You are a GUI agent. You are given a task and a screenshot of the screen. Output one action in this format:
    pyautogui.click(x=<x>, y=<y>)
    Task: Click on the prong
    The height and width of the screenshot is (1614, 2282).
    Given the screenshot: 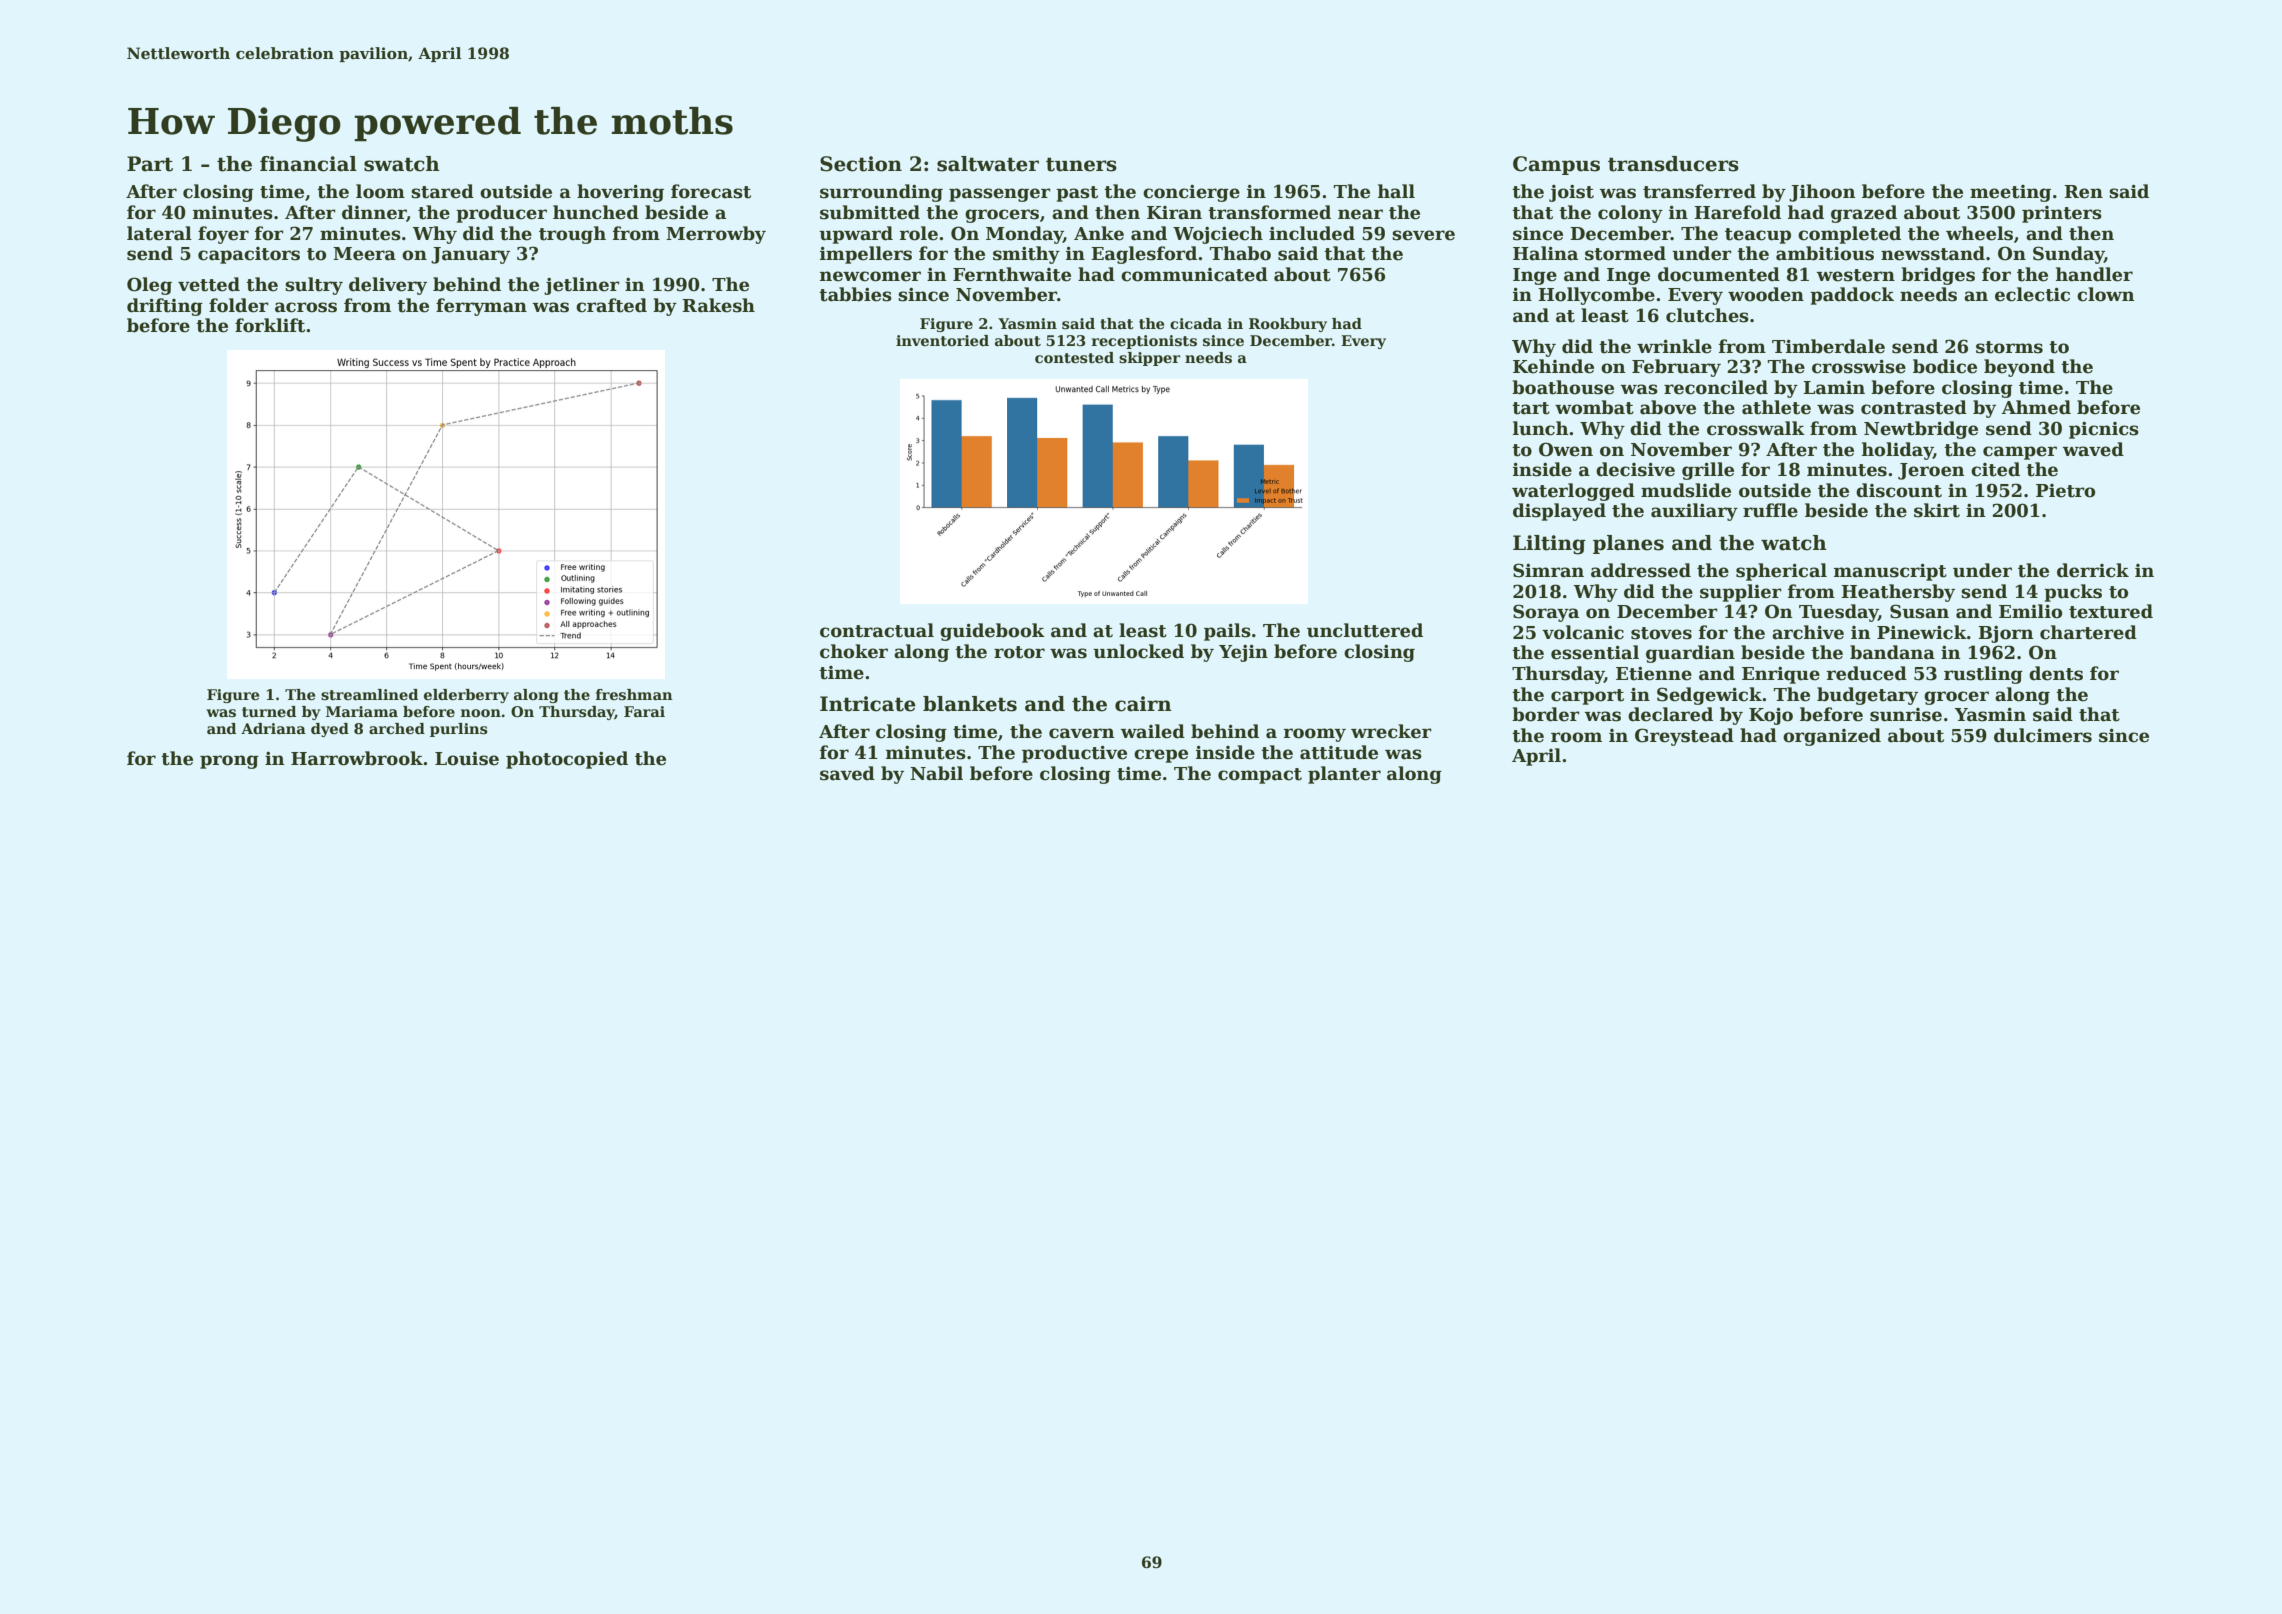 What is the action you would take?
    pyautogui.click(x=229, y=762)
